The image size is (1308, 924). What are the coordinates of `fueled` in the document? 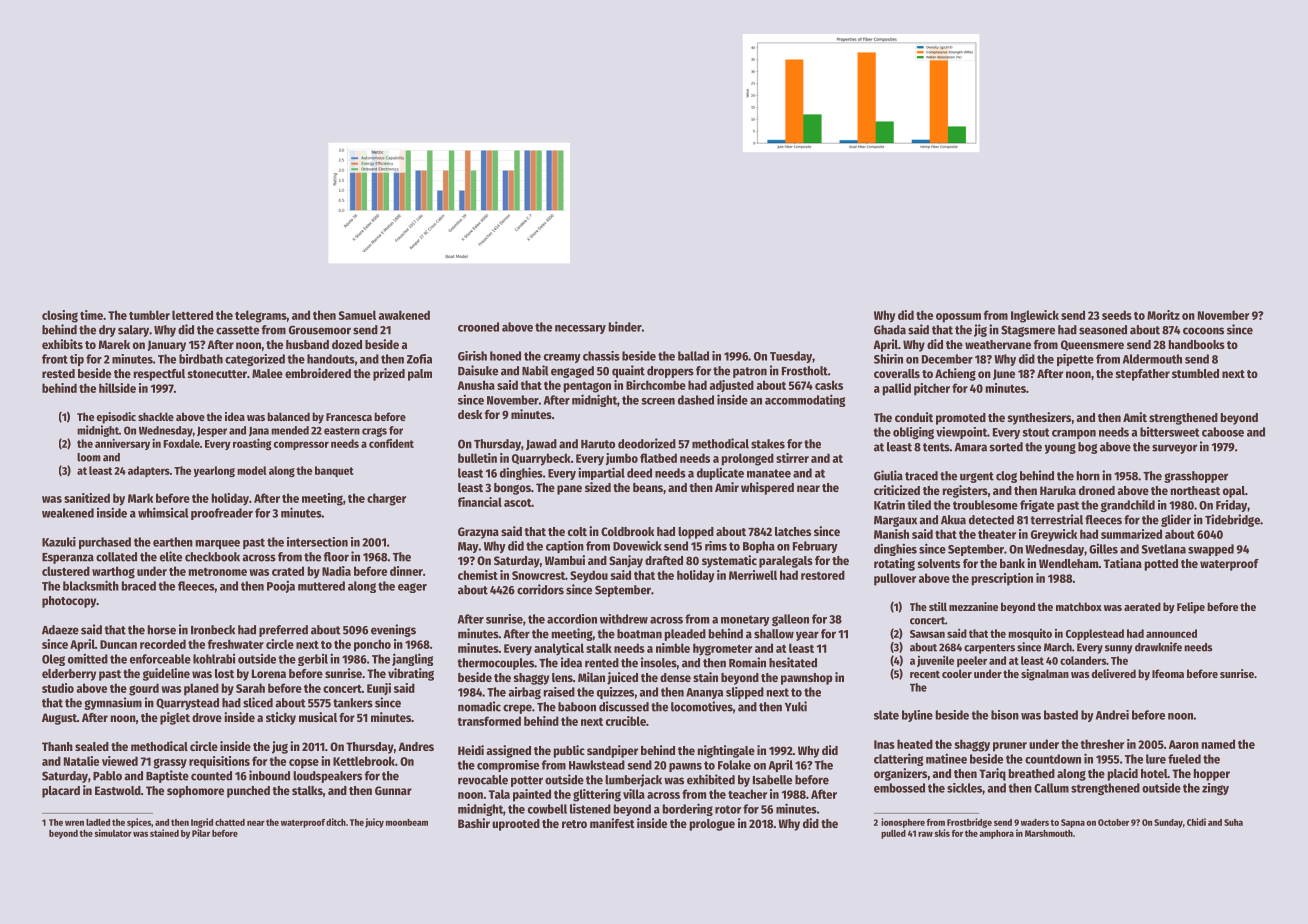 It's located at (1184, 759).
